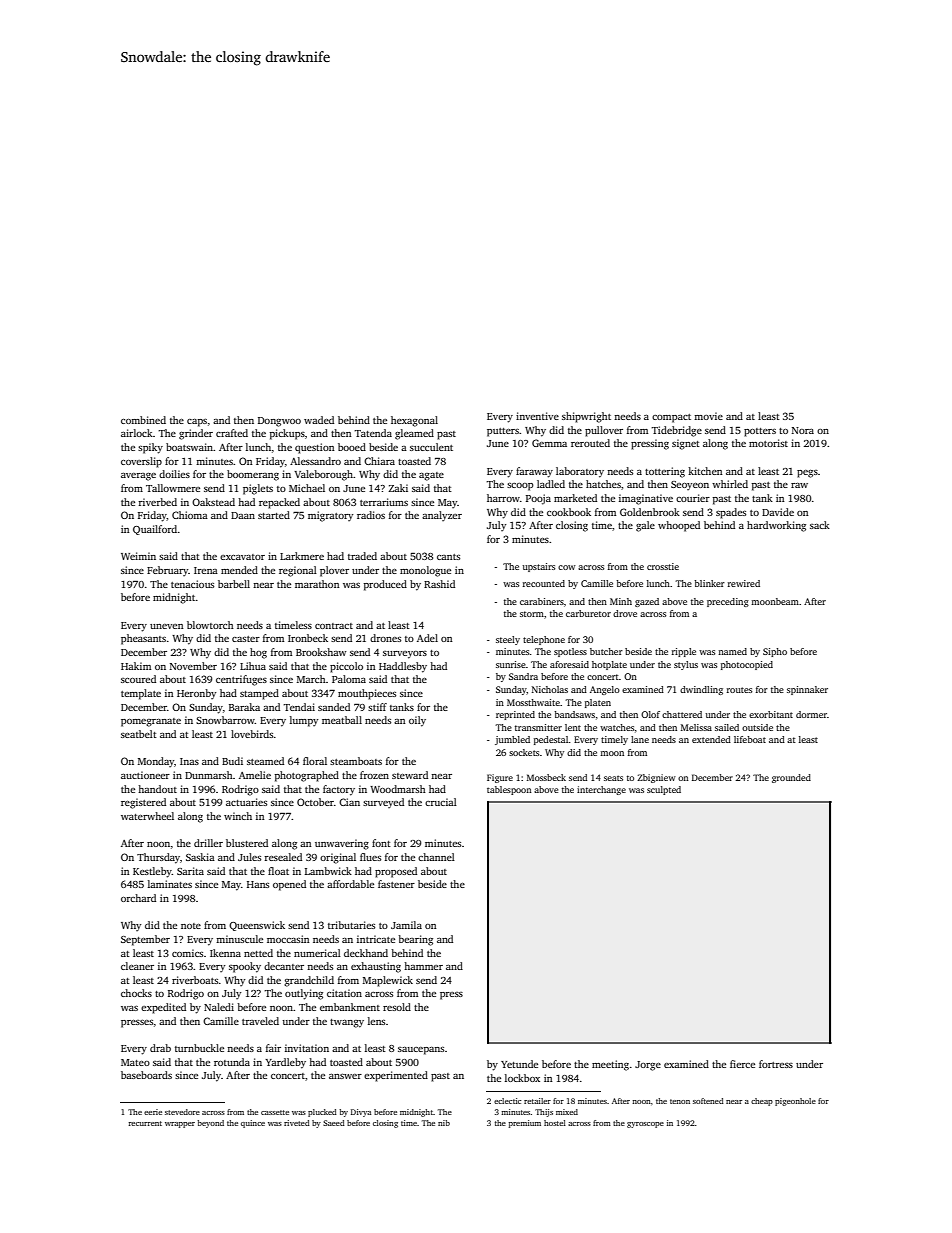 This screenshot has height=1233, width=952. Describe the element at coordinates (551, 740) in the screenshot. I see `pedestal` at that location.
